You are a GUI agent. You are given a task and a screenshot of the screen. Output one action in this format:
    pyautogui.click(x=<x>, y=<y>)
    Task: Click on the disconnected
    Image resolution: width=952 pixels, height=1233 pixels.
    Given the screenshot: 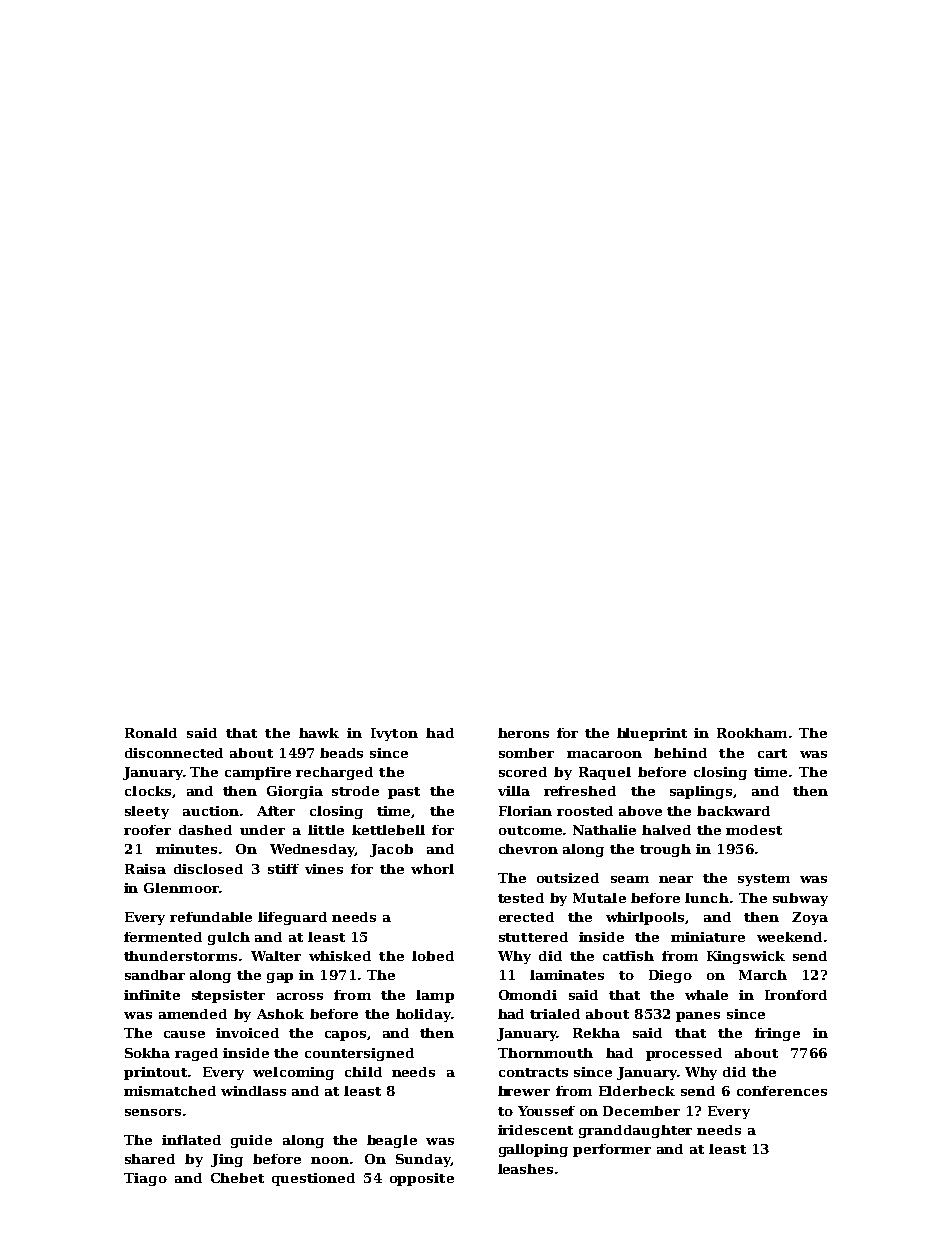 What is the action you would take?
    pyautogui.click(x=174, y=753)
